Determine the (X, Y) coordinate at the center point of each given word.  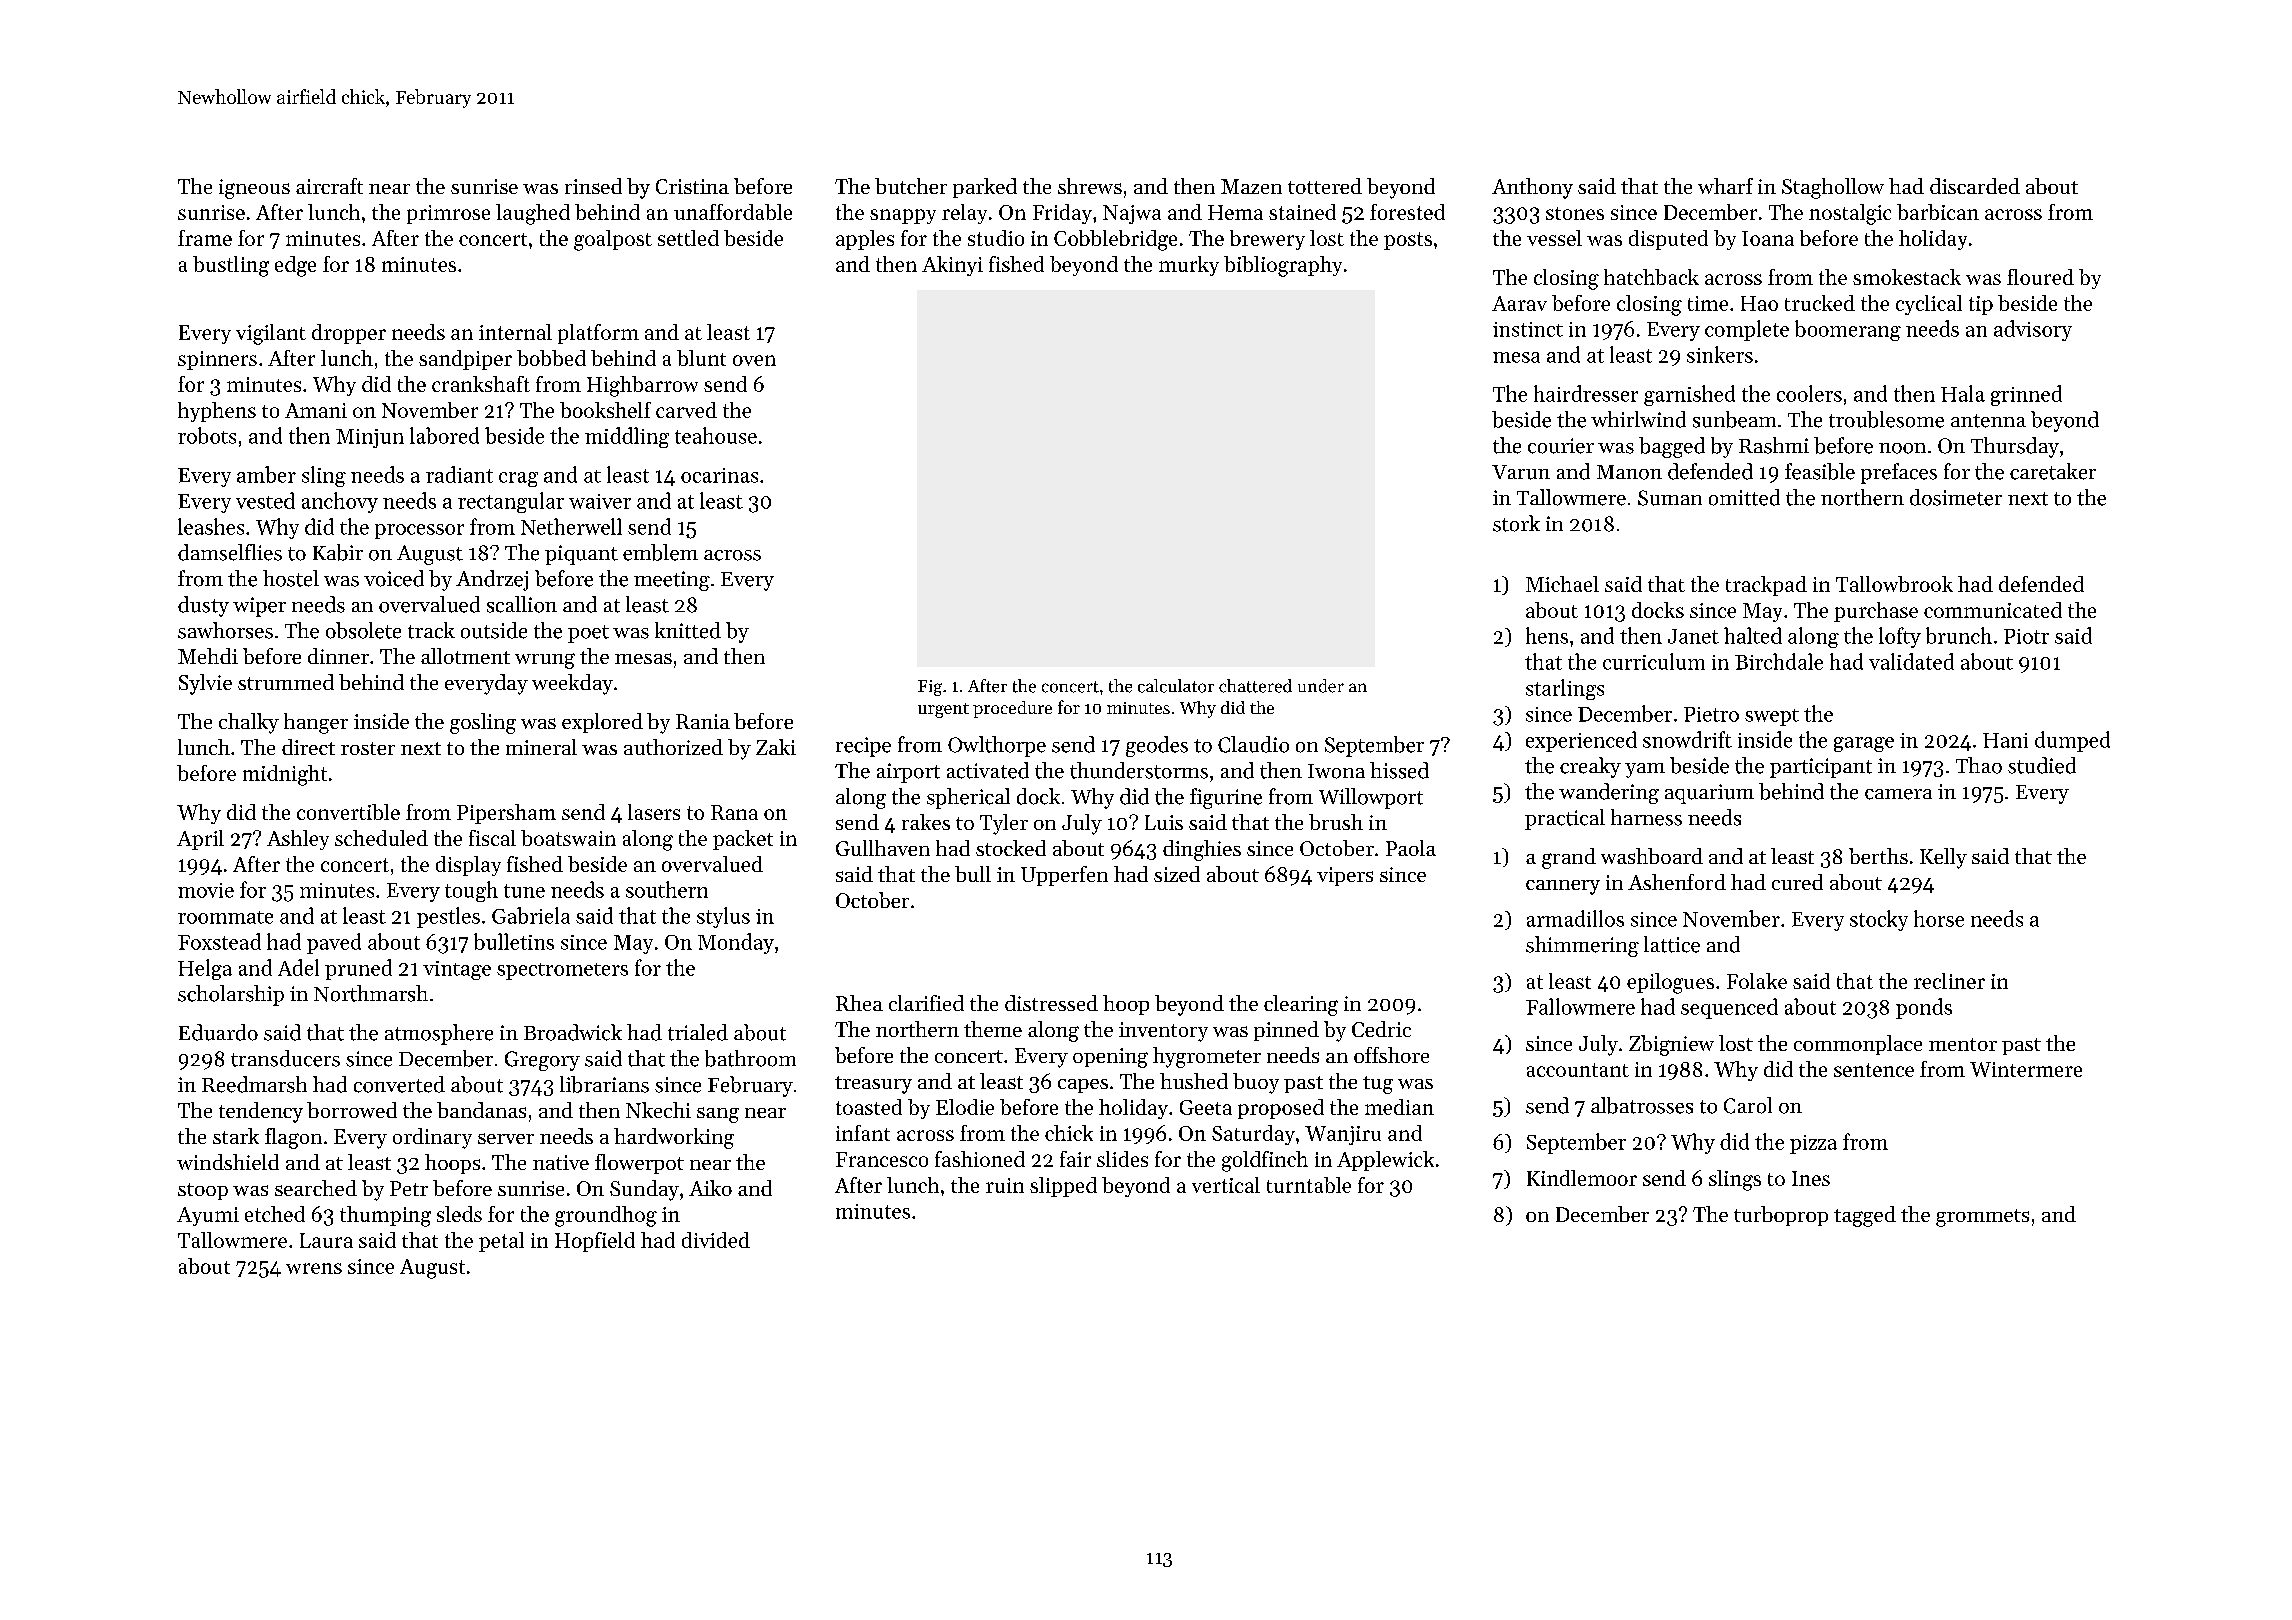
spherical (968, 798)
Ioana (1768, 238)
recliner (1949, 981)
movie (206, 890)
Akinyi (952, 266)
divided (716, 1240)
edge (295, 266)
